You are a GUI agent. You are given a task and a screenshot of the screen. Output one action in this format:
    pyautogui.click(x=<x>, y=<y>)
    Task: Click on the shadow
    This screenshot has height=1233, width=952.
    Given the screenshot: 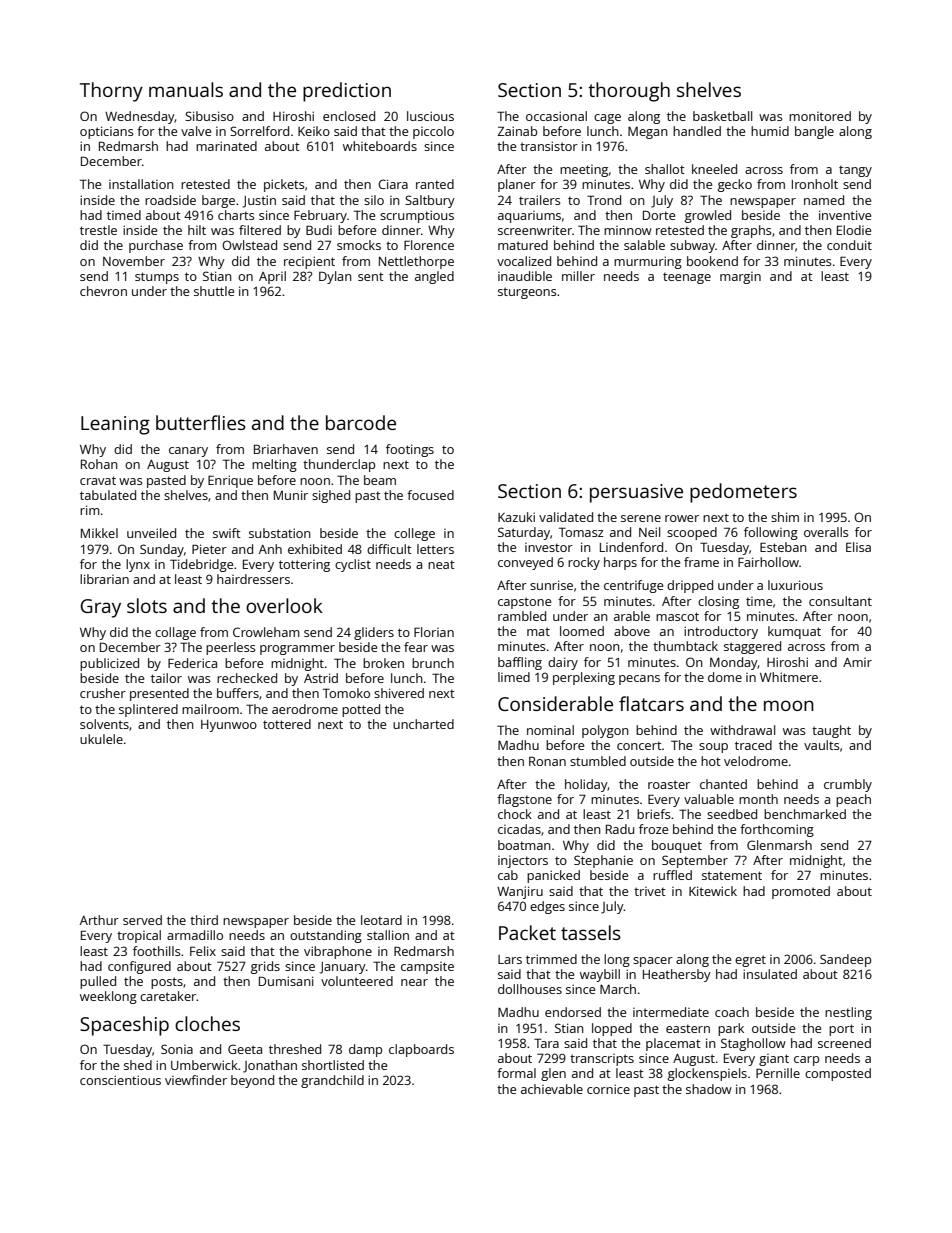 What is the action you would take?
    pyautogui.click(x=709, y=1089)
